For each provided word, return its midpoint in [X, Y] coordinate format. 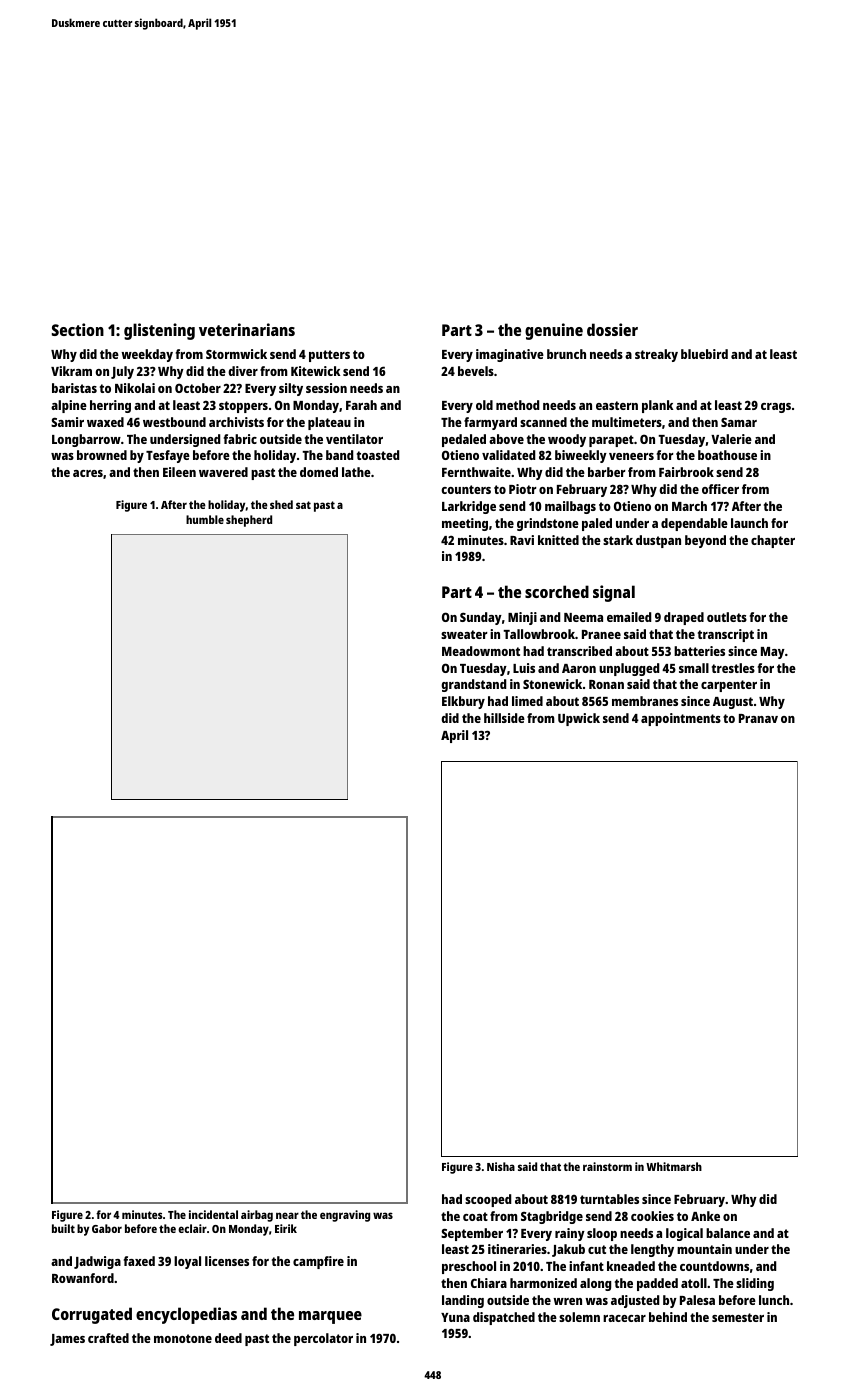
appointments [681, 719]
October [198, 388]
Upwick [579, 719]
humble [205, 519]
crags [776, 408]
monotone [183, 1338]
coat [475, 1216]
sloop [602, 1234]
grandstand [473, 685]
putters [329, 356]
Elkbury [463, 702]
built [63, 1228]
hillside [504, 718]
